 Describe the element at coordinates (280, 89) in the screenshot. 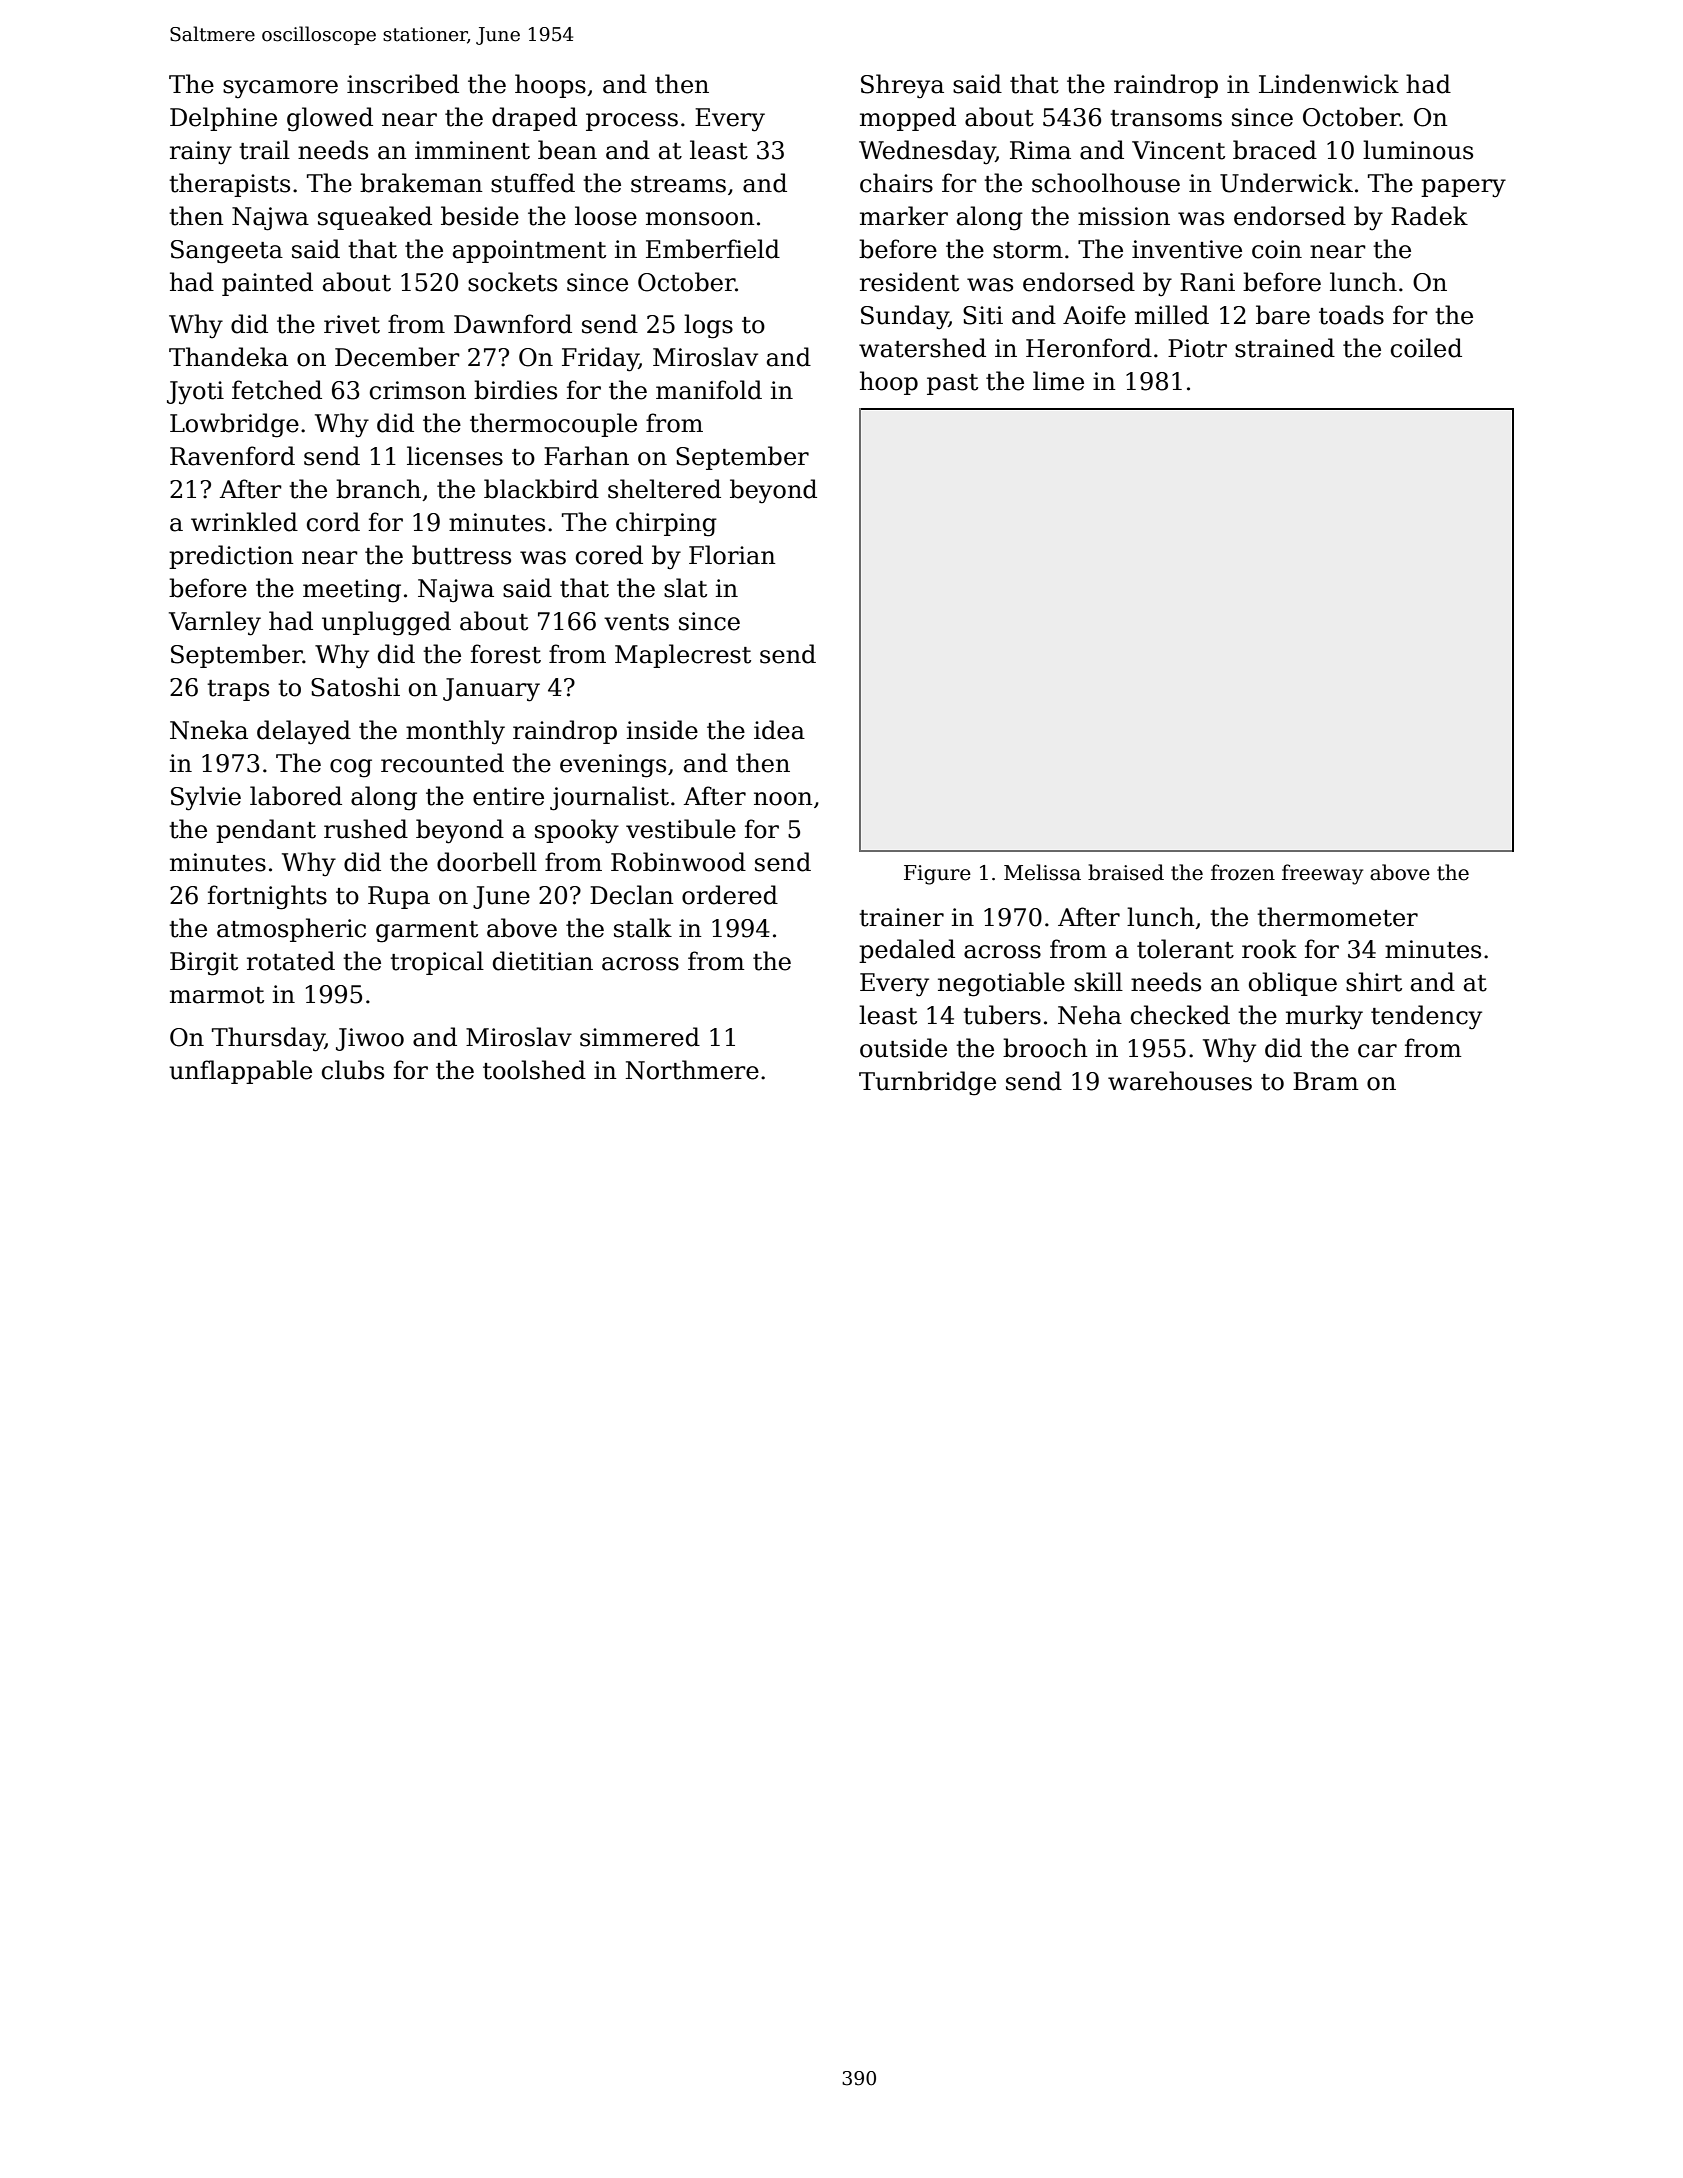

I see `sycamore` at that location.
